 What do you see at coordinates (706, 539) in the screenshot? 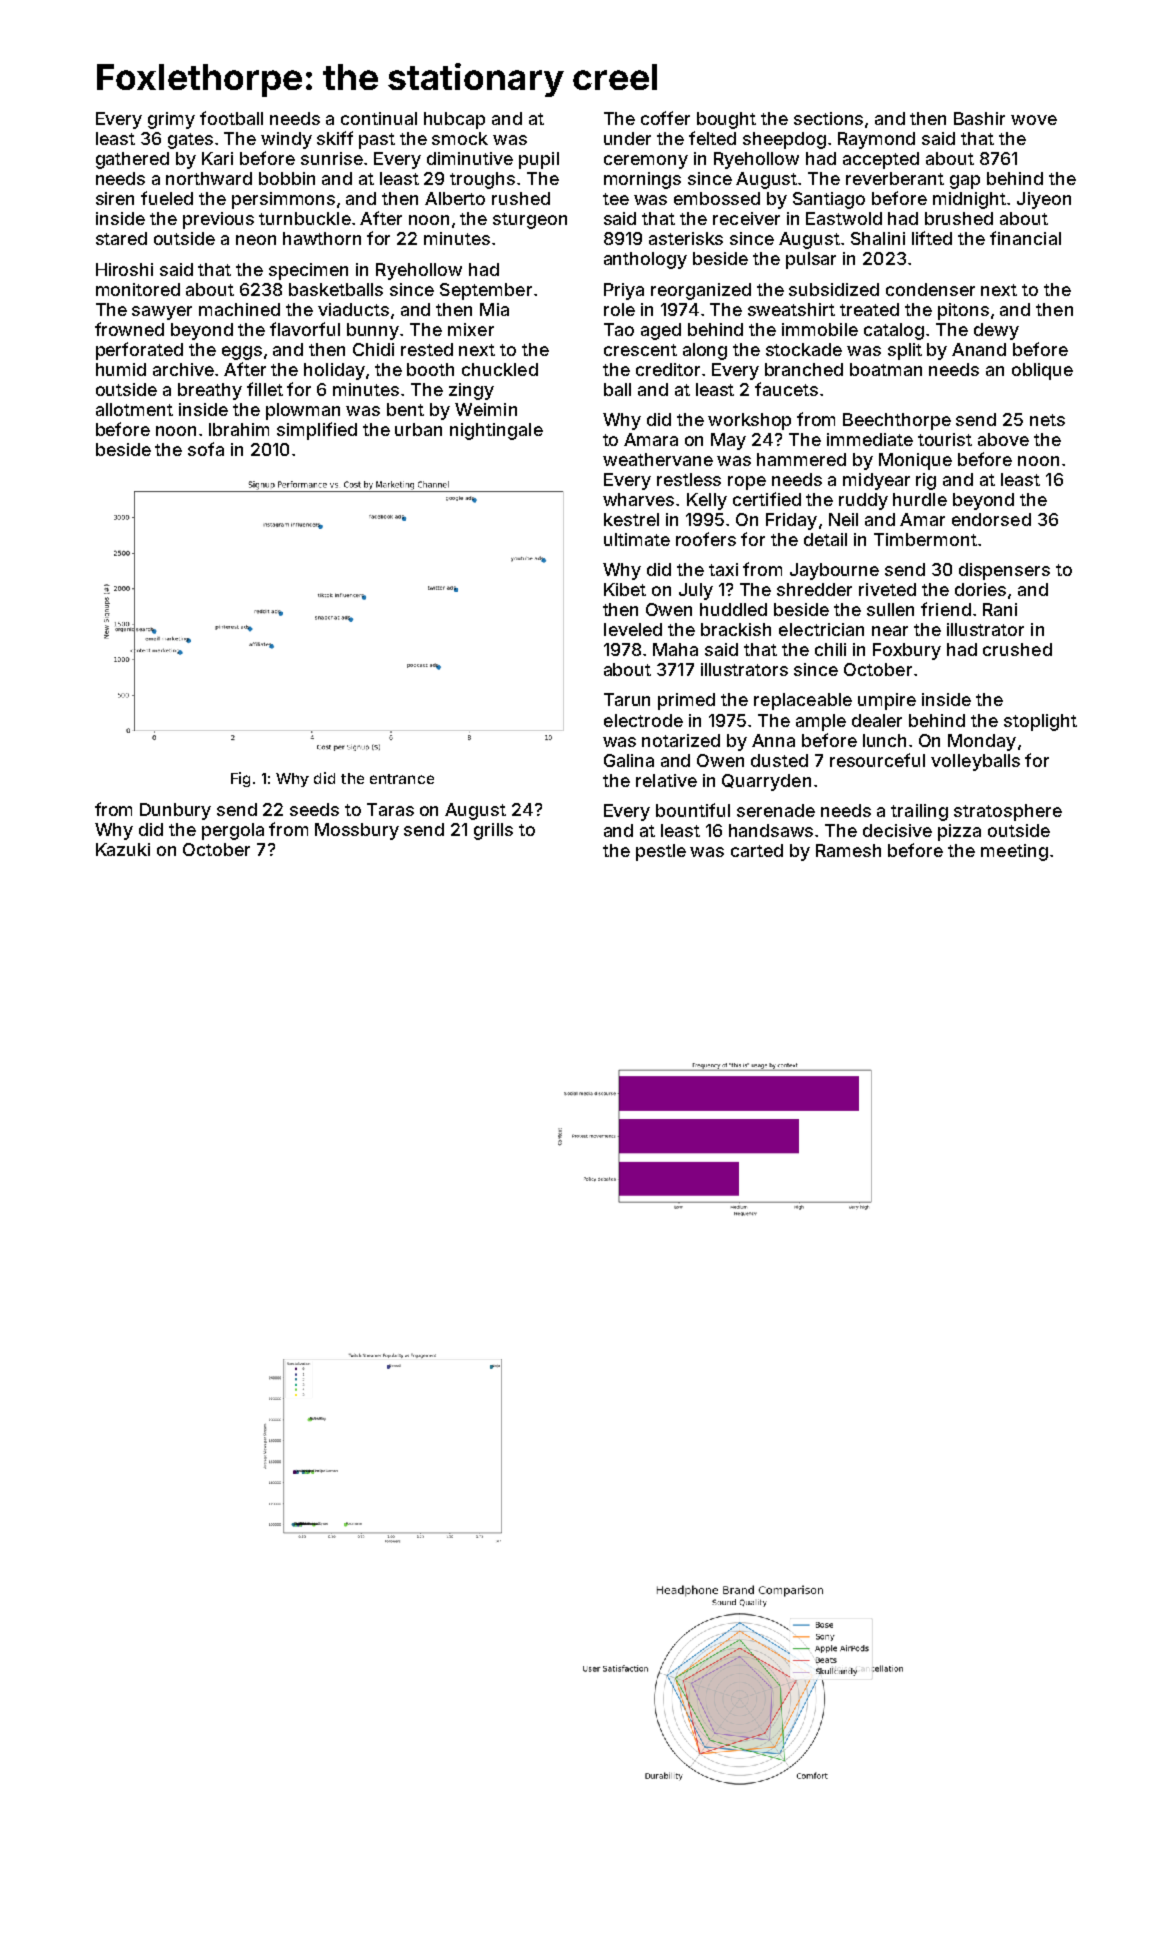
I see `roofers` at bounding box center [706, 539].
